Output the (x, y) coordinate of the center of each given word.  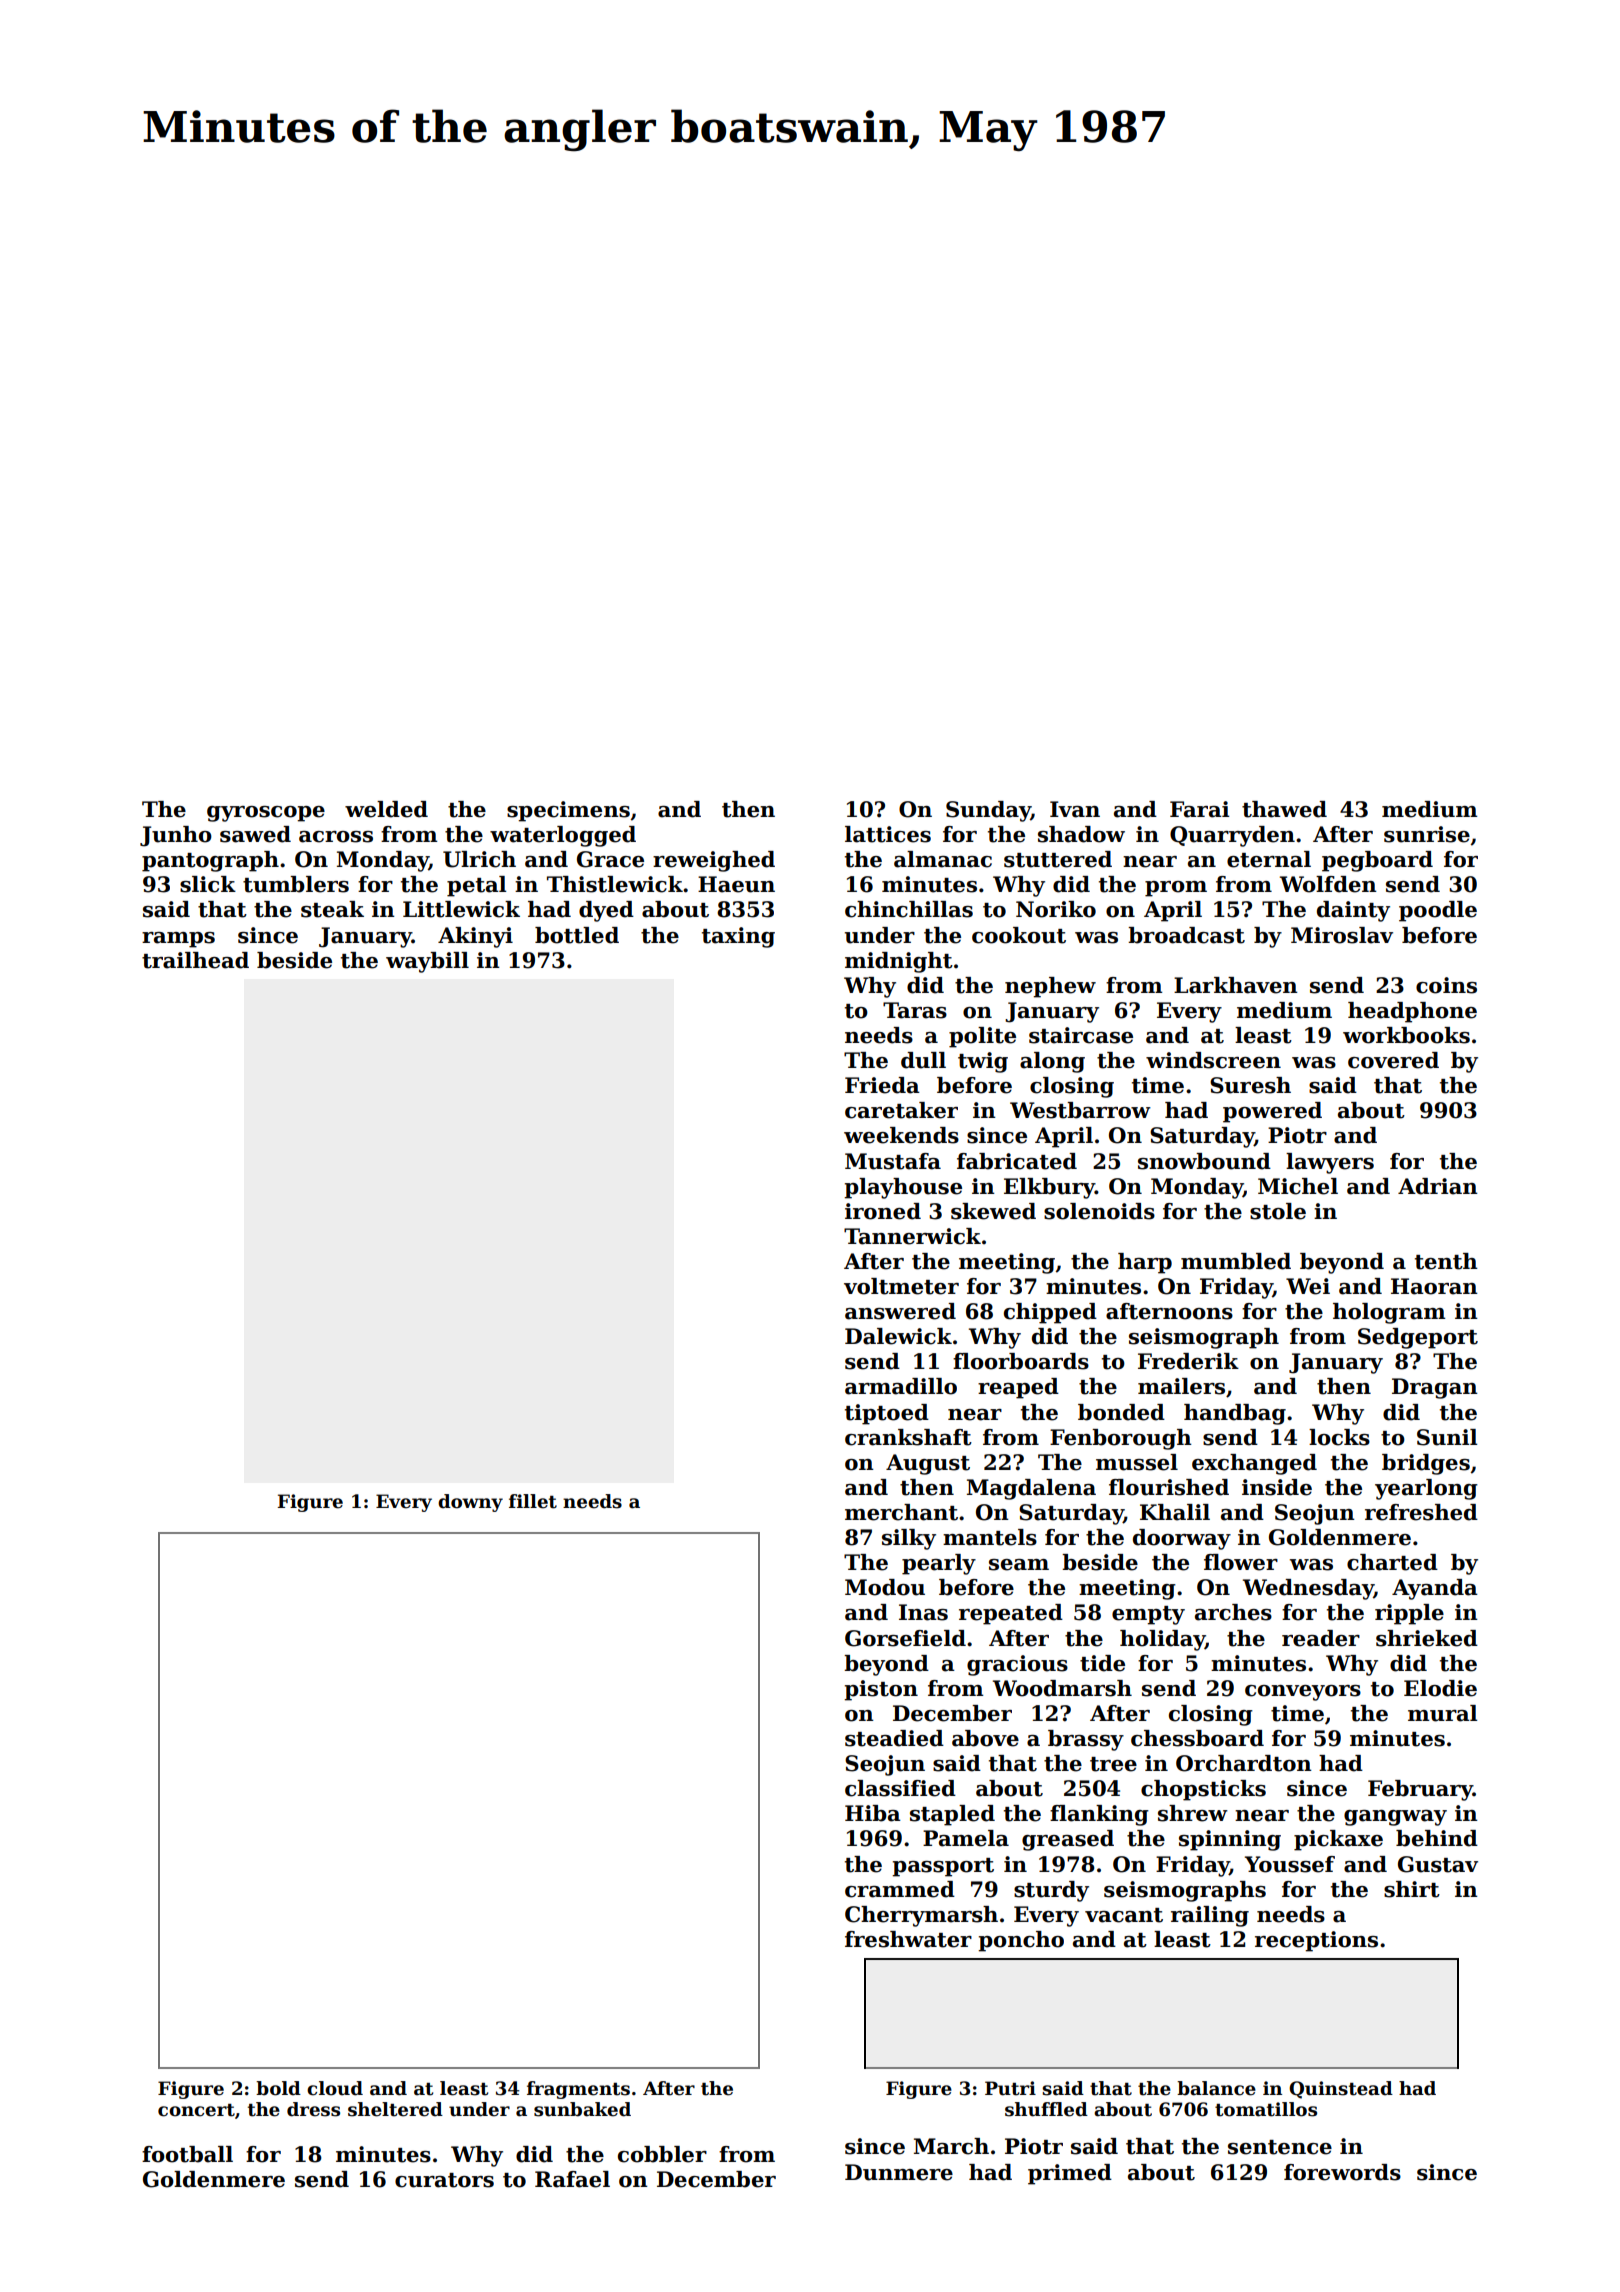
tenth (1446, 1261)
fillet (533, 1501)
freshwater (908, 1939)
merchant (901, 1512)
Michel (1298, 1186)
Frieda (882, 1085)
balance (1216, 2088)
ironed (883, 1211)
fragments (578, 2090)
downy (470, 1503)
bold (278, 2088)
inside (1277, 1487)
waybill (427, 962)
